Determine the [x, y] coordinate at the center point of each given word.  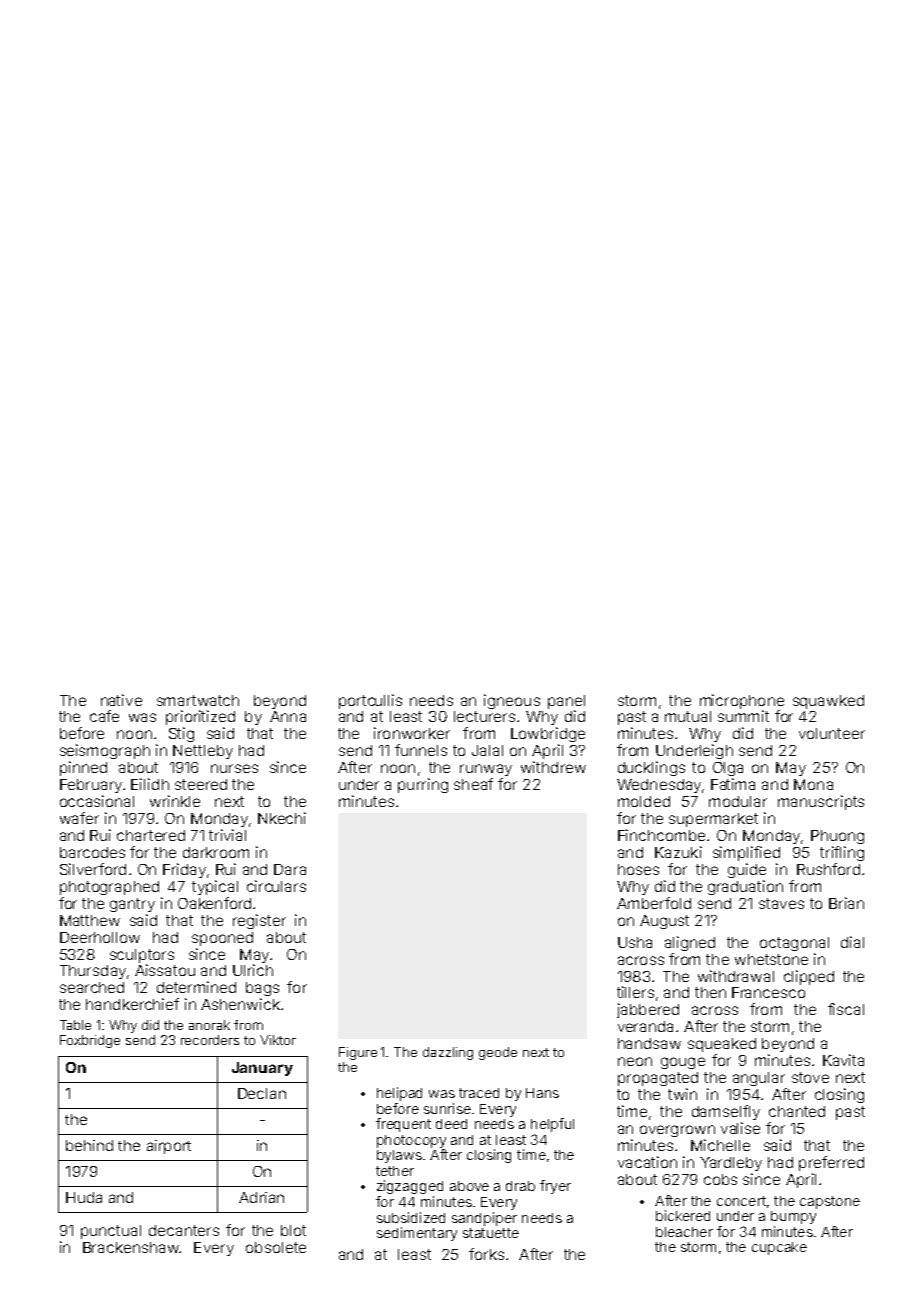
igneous [512, 701]
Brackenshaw [131, 1247]
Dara [290, 869]
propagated [658, 1079]
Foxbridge [90, 1041]
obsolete [276, 1247]
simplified [746, 853]
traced [479, 1093]
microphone [742, 701]
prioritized [200, 717]
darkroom [216, 852]
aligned [690, 943]
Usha [635, 942]
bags [262, 989]
